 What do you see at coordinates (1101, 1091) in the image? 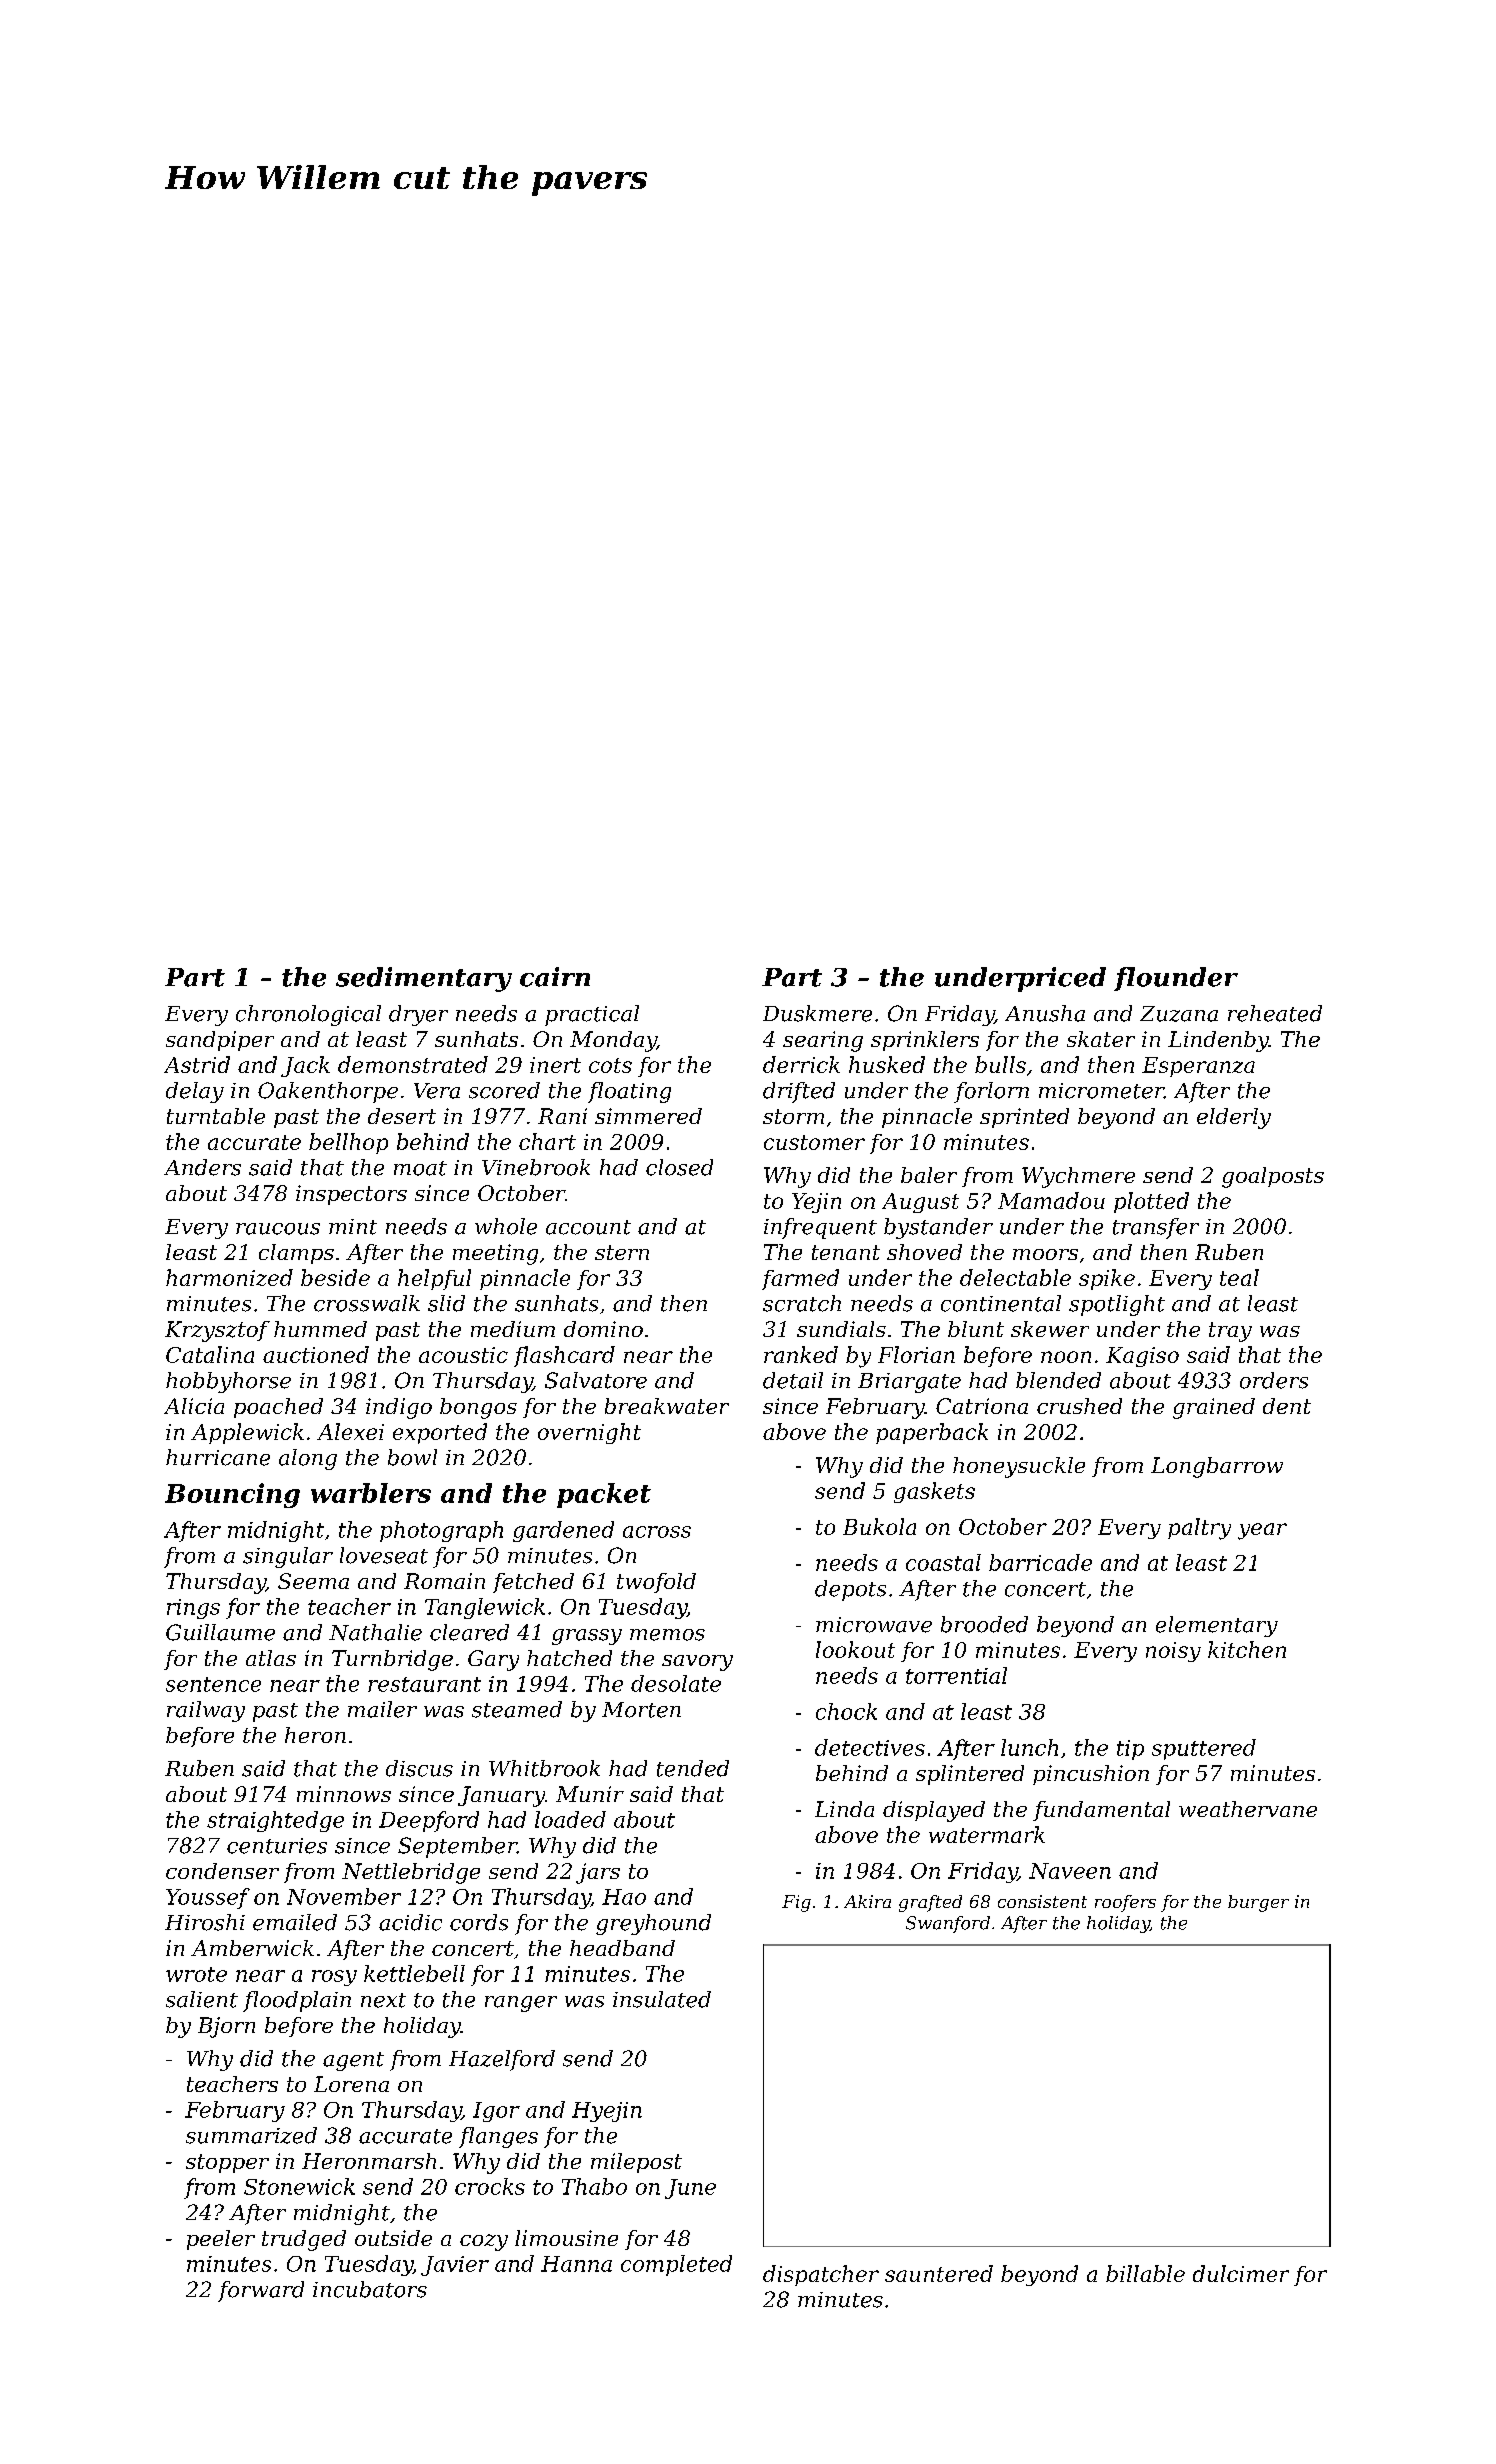
I see `micrometer` at bounding box center [1101, 1091].
